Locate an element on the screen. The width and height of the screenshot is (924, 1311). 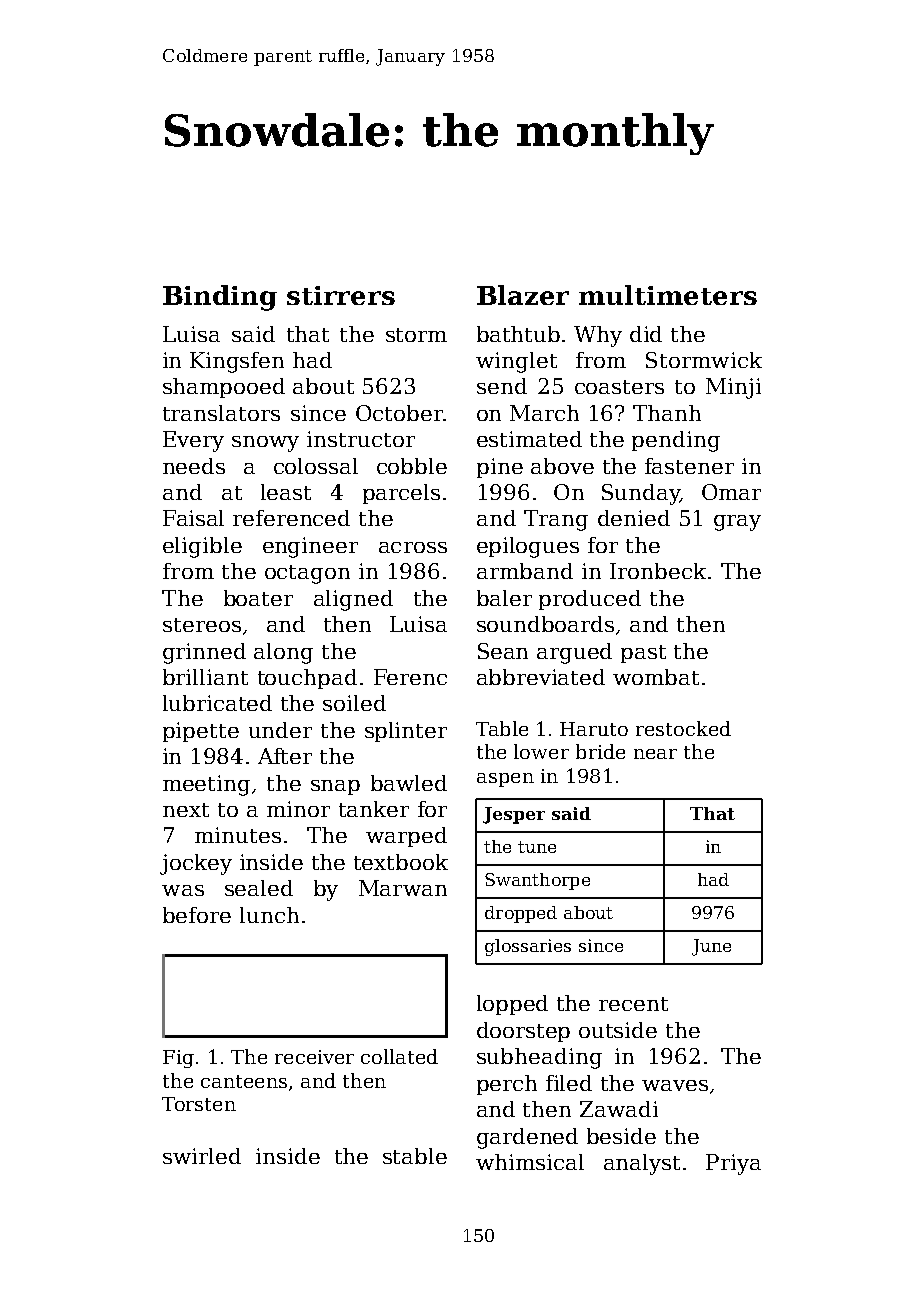
Faisal is located at coordinates (193, 518).
